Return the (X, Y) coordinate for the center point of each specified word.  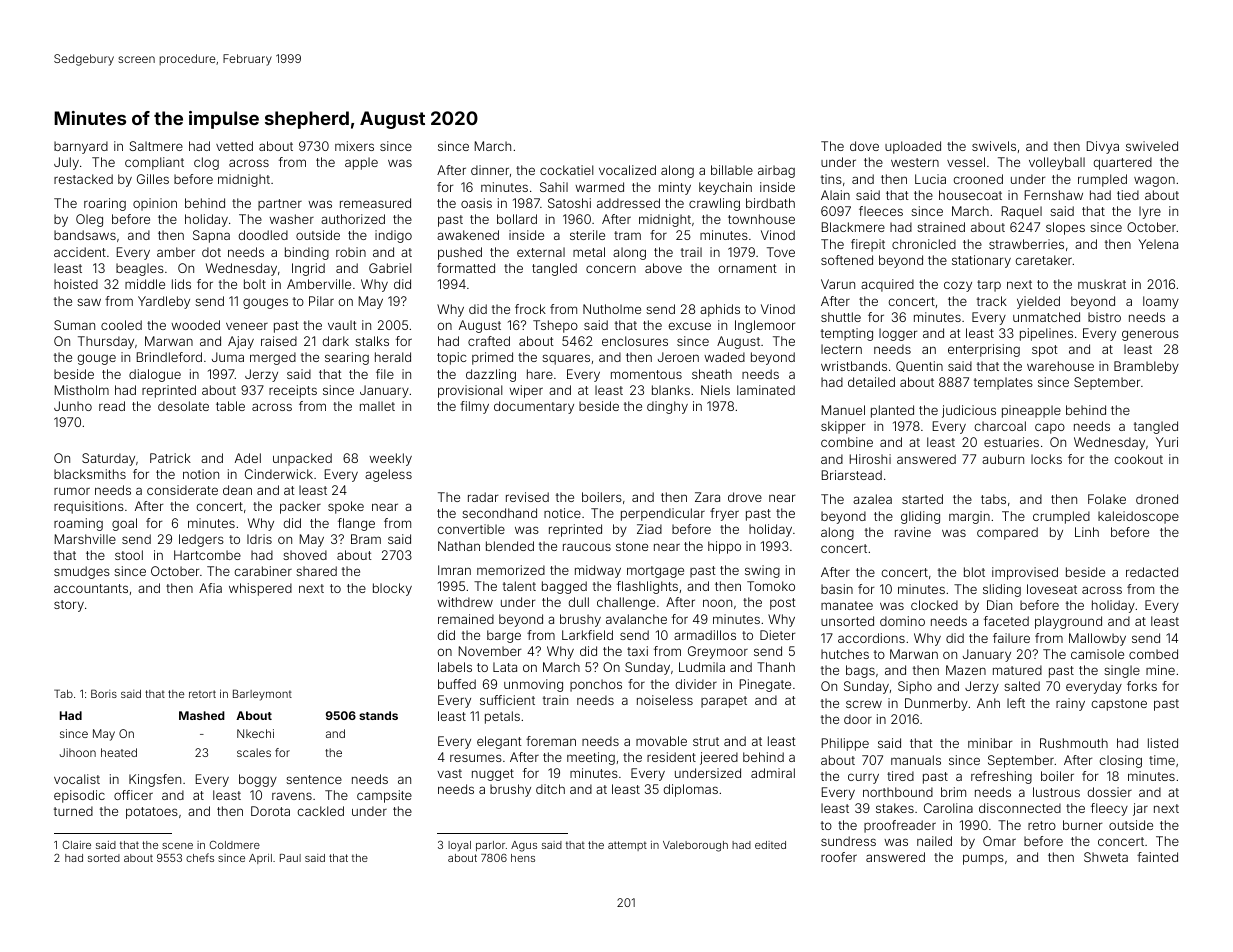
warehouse (1060, 366)
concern (611, 269)
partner (280, 205)
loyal (459, 846)
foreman (551, 741)
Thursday (106, 342)
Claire (76, 844)
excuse (689, 326)
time (1162, 760)
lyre (1150, 212)
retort (202, 694)
